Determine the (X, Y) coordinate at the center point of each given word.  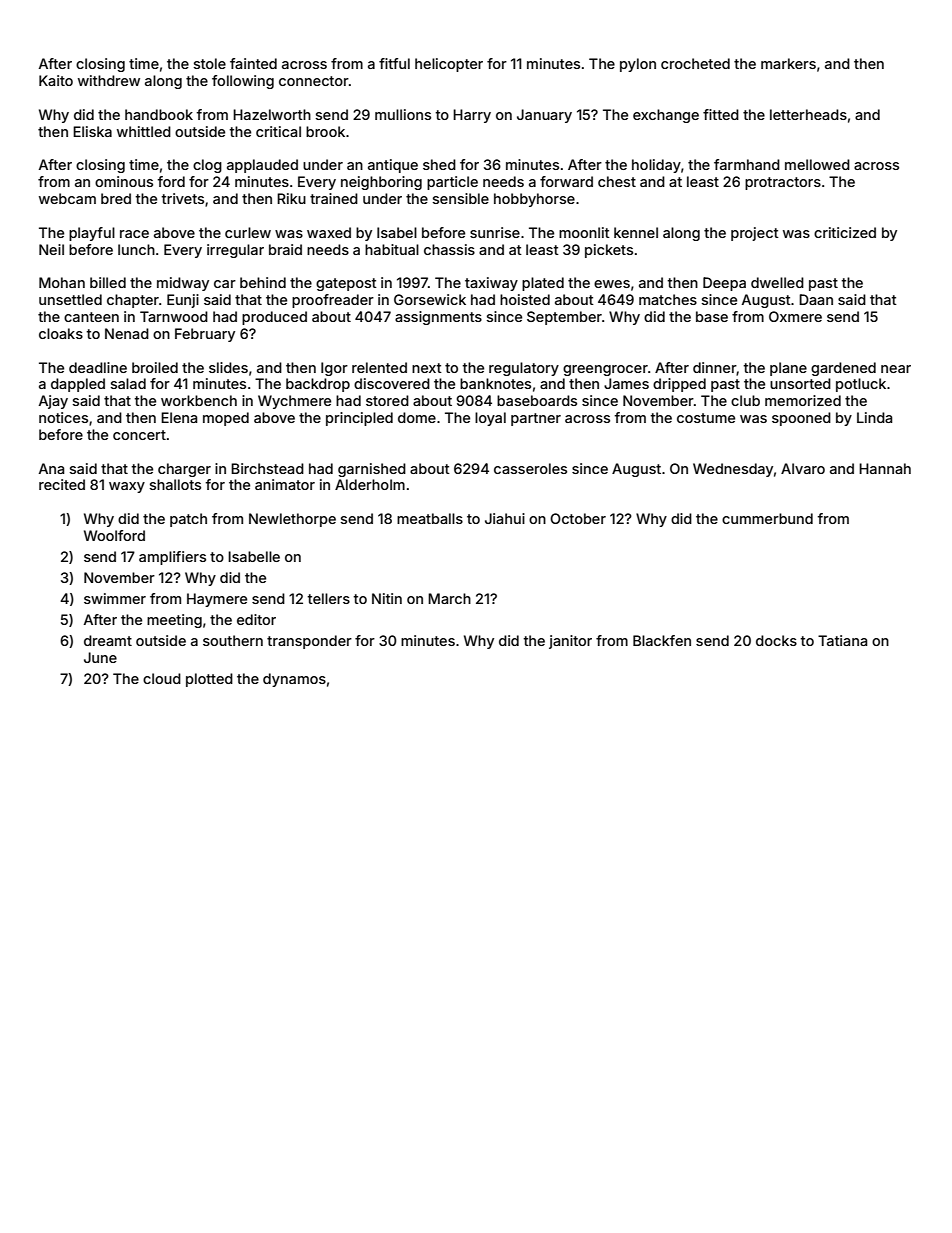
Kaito (56, 80)
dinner (714, 367)
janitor (570, 642)
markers (788, 63)
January (544, 116)
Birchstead (267, 468)
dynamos (294, 680)
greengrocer (605, 370)
